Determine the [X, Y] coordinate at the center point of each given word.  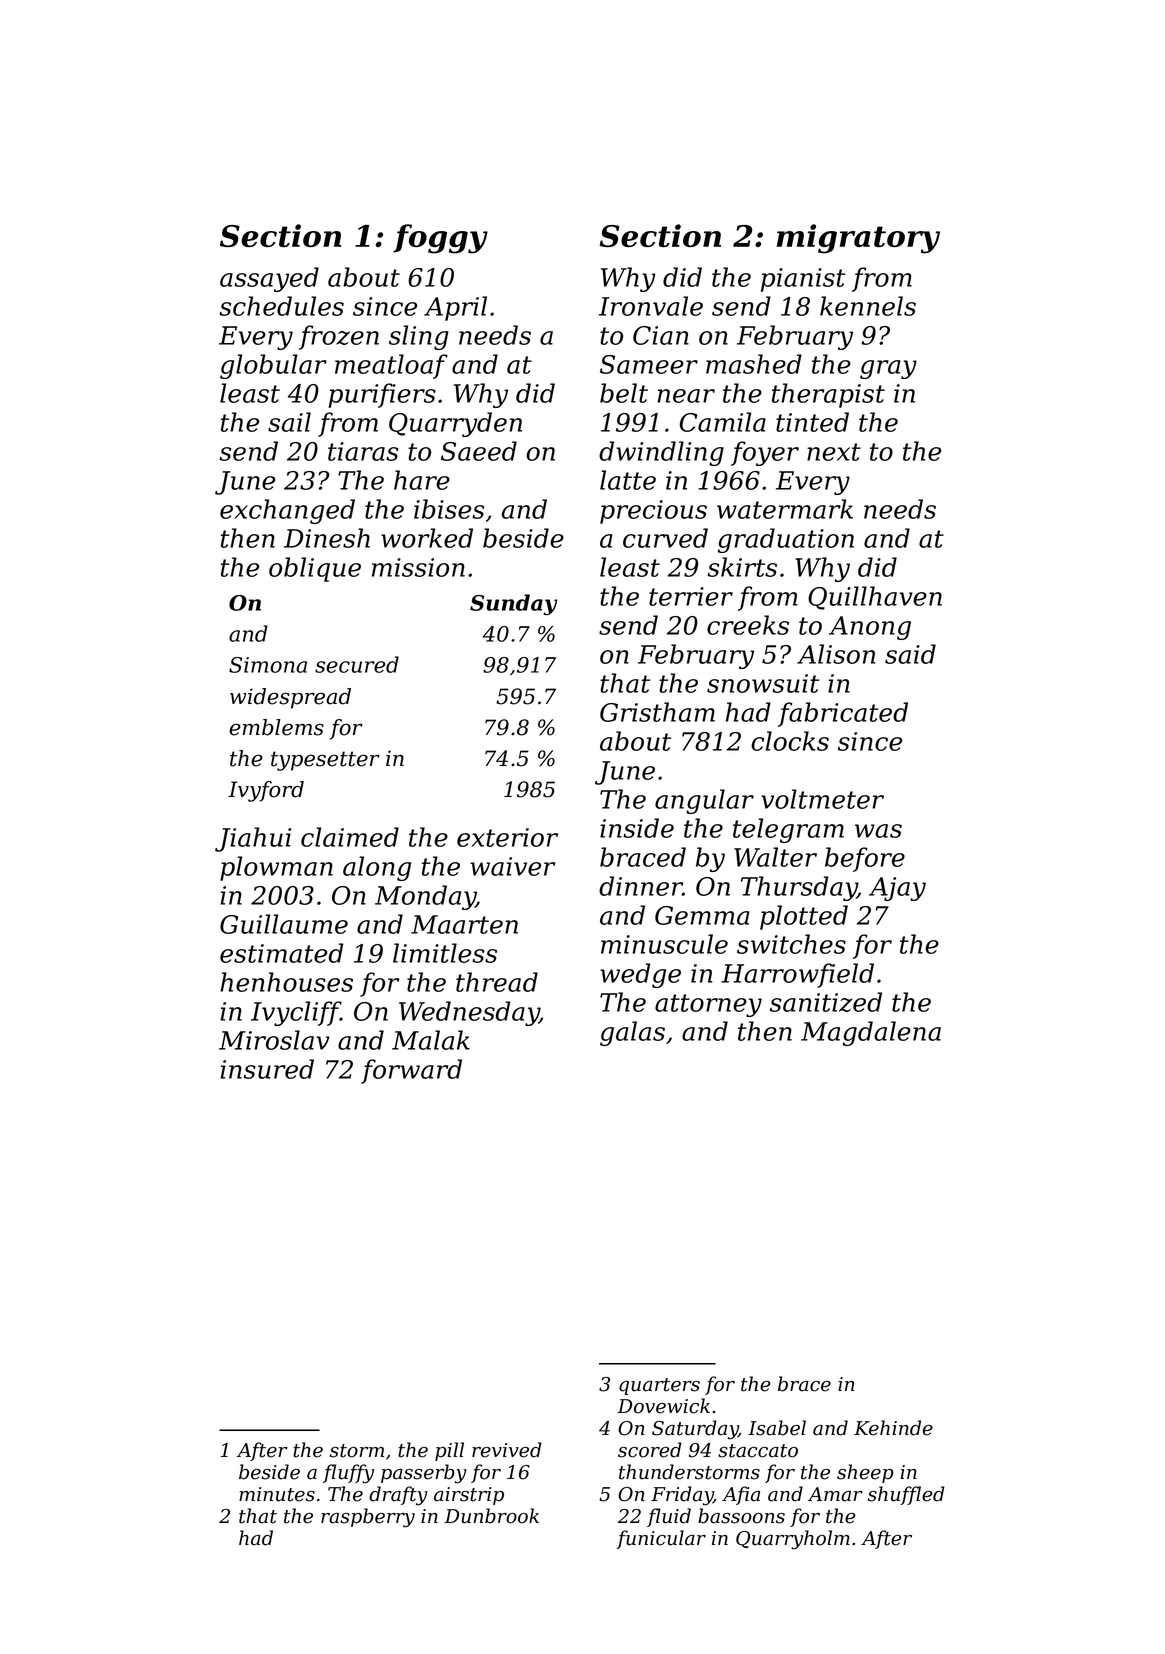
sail [289, 422]
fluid [669, 1517]
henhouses [286, 982]
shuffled [906, 1495]
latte [628, 480]
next [834, 452]
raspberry [368, 1518]
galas [632, 1033]
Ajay [897, 889]
